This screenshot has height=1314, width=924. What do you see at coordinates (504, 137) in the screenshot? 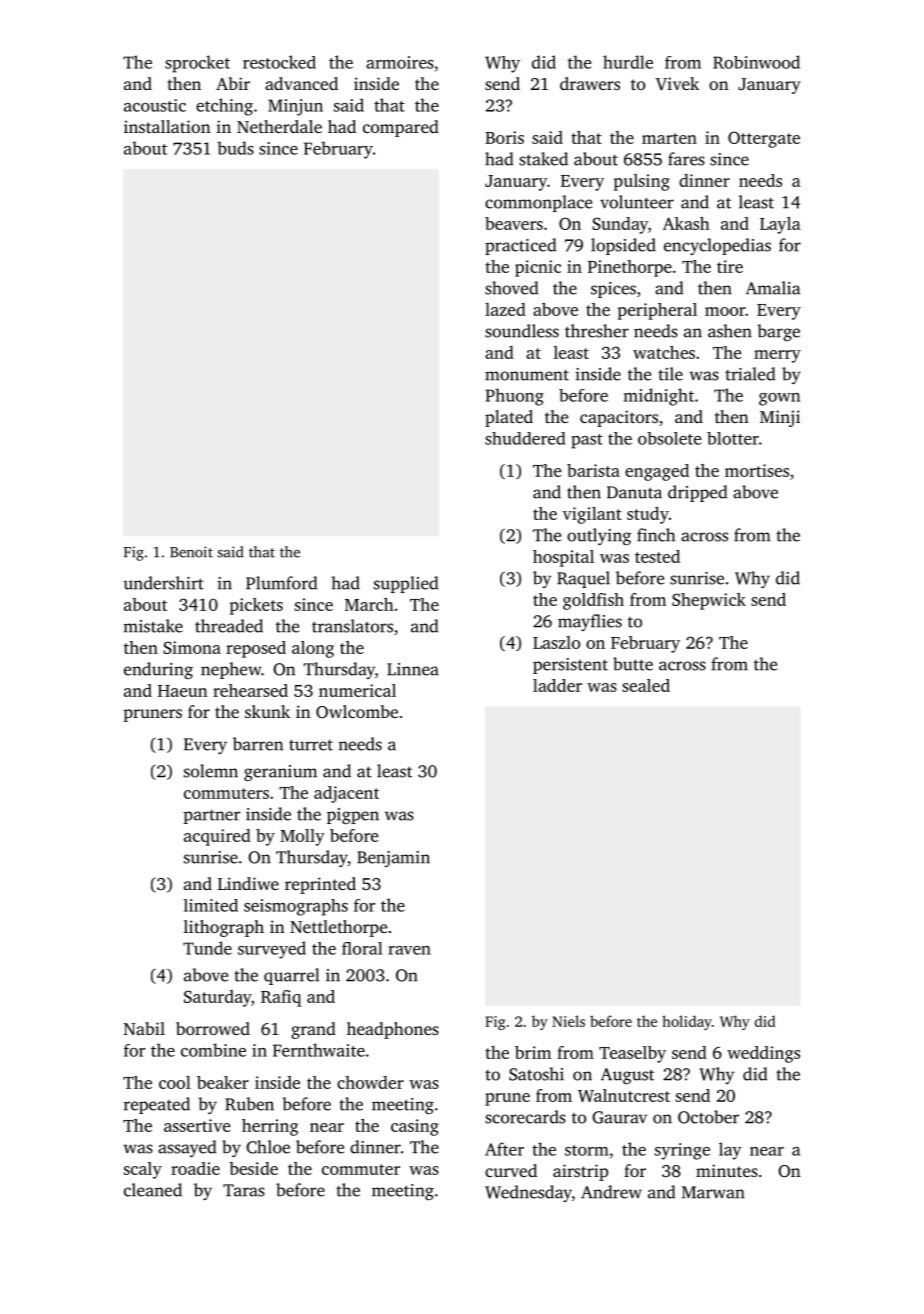
I see `Boris` at bounding box center [504, 137].
